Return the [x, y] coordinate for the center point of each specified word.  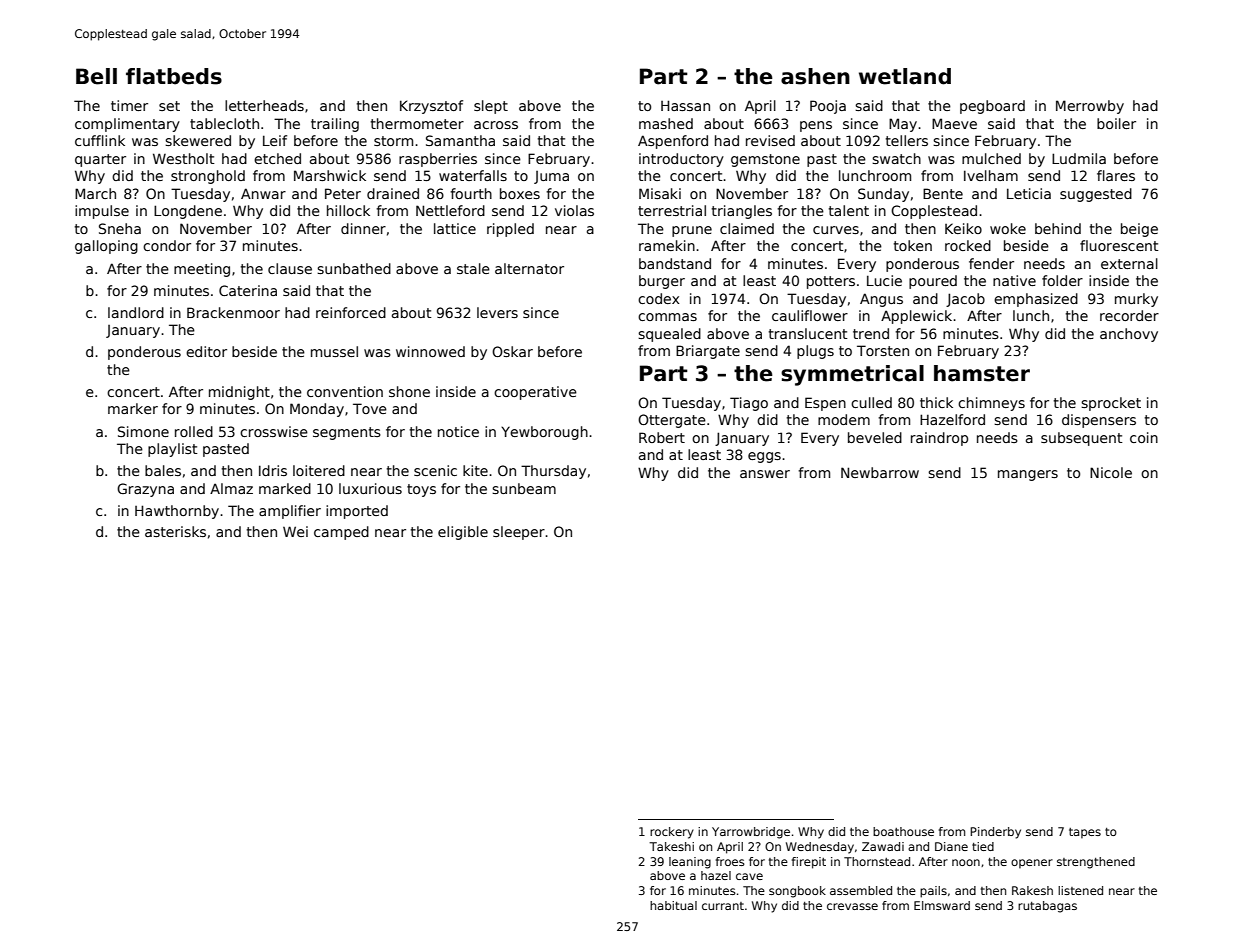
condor [167, 245]
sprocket [1111, 404]
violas [574, 210]
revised [770, 140]
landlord [136, 312]
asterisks [175, 531]
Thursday [553, 472]
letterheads [264, 105]
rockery [672, 833]
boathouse [903, 831]
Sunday [883, 195]
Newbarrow [880, 472]
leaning [690, 863]
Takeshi [671, 846]
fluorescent [1119, 245]
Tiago [749, 404]
